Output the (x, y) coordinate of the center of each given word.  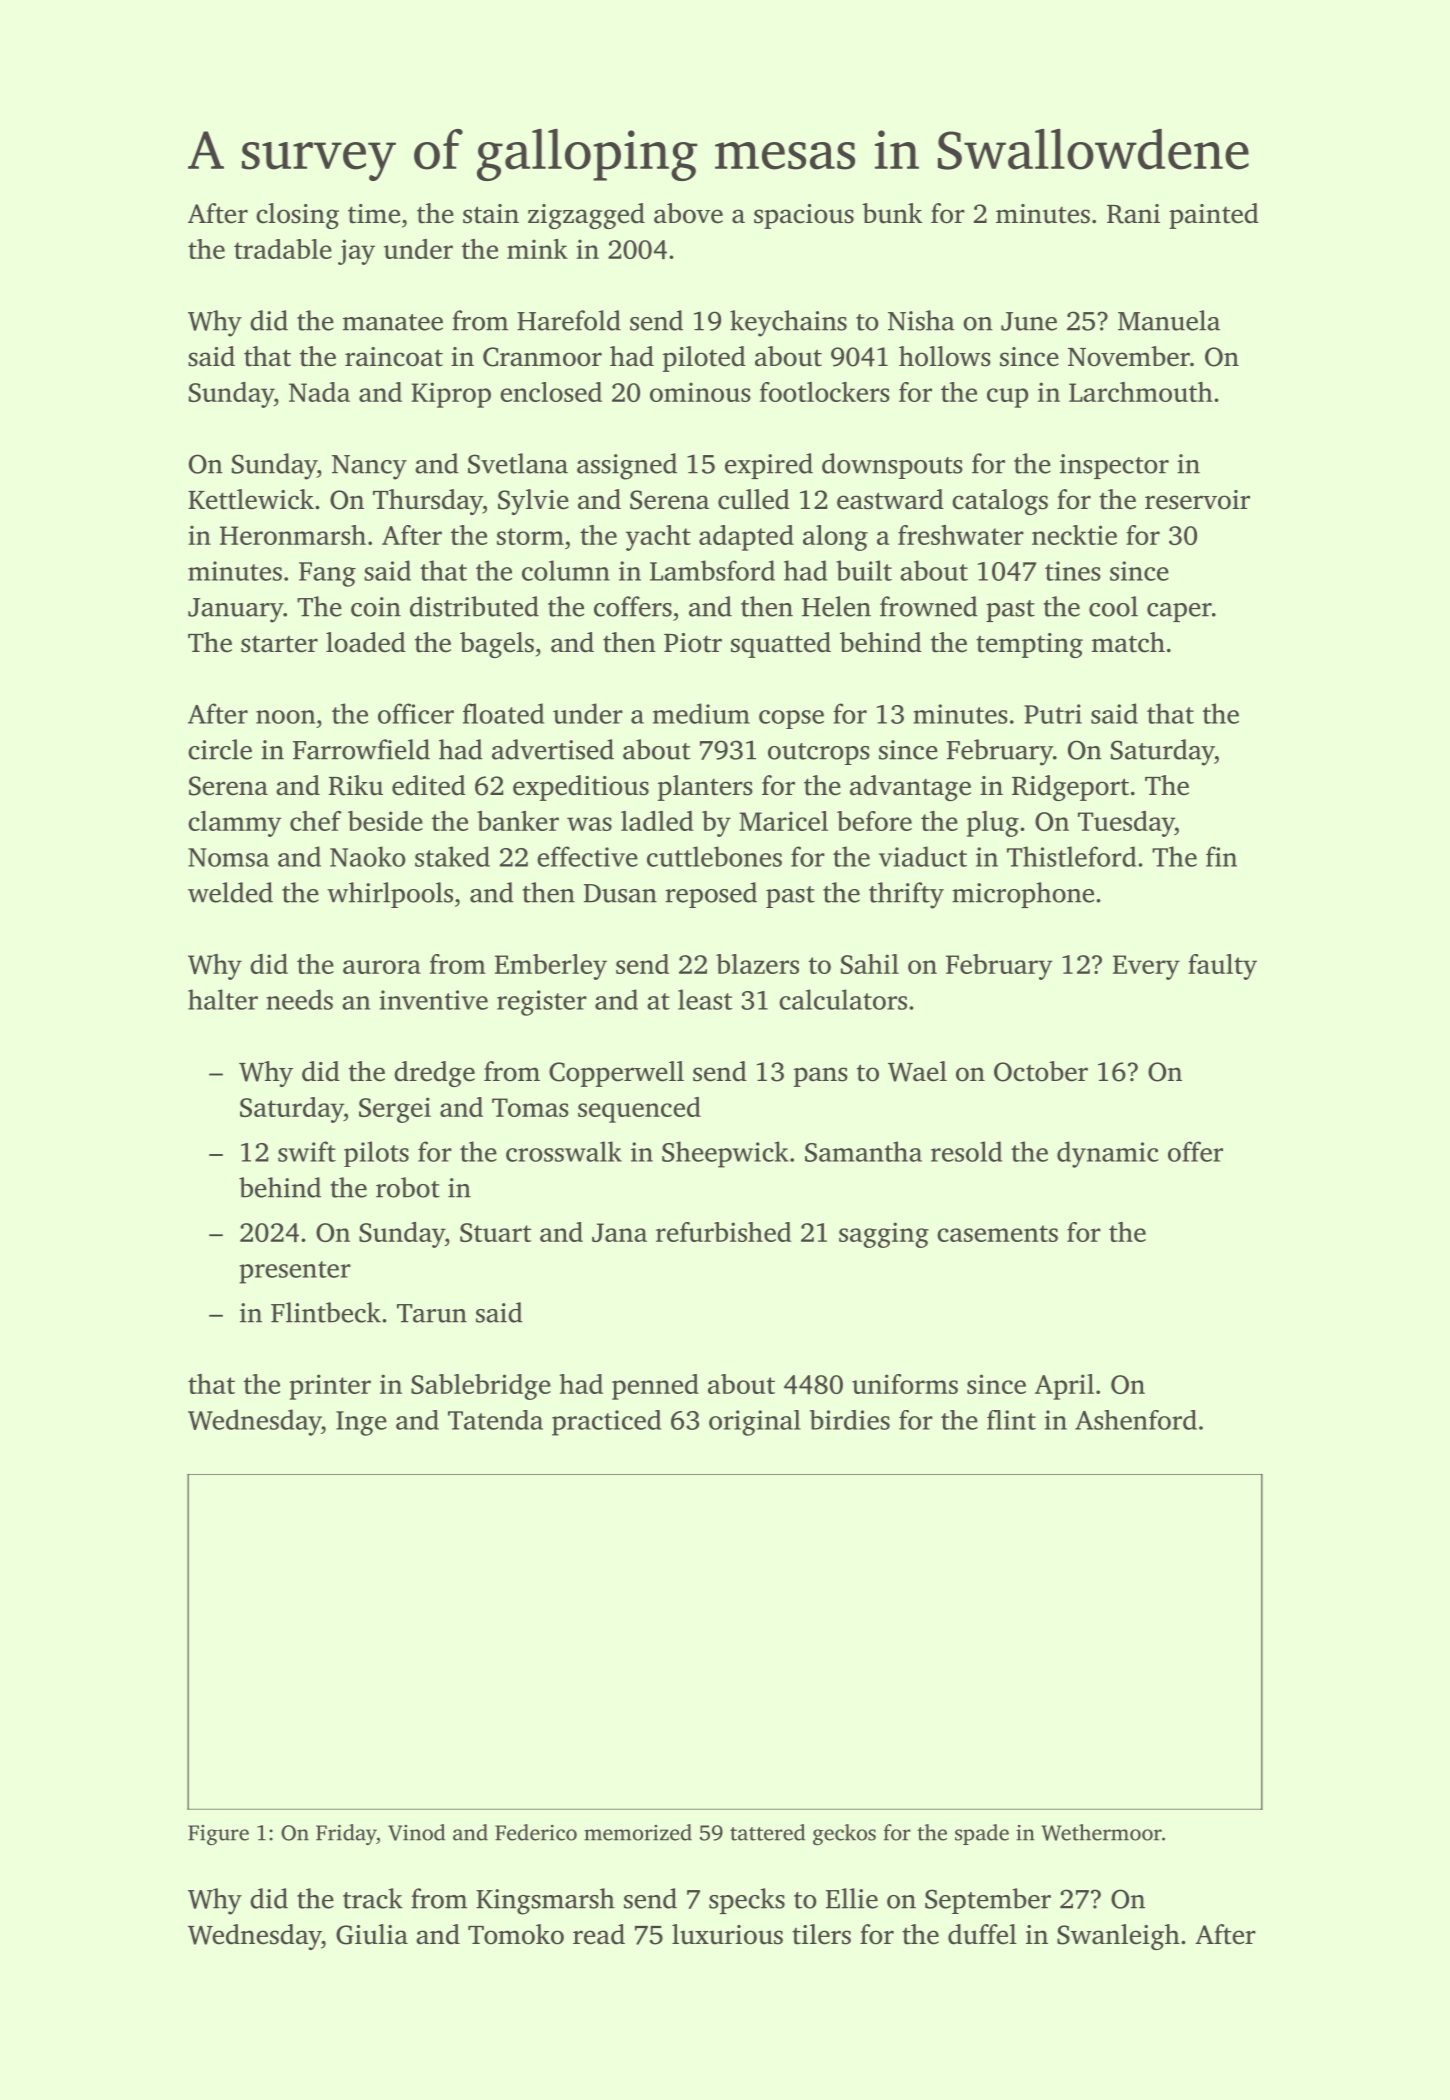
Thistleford (1071, 856)
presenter (295, 1272)
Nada (319, 392)
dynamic (1107, 1154)
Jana (619, 1232)
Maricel (783, 821)
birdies (850, 1420)
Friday (346, 1834)
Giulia (372, 1934)
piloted (704, 359)
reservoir (1197, 500)
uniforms (905, 1384)
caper (1179, 612)
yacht (658, 538)
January (236, 610)
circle (220, 749)
